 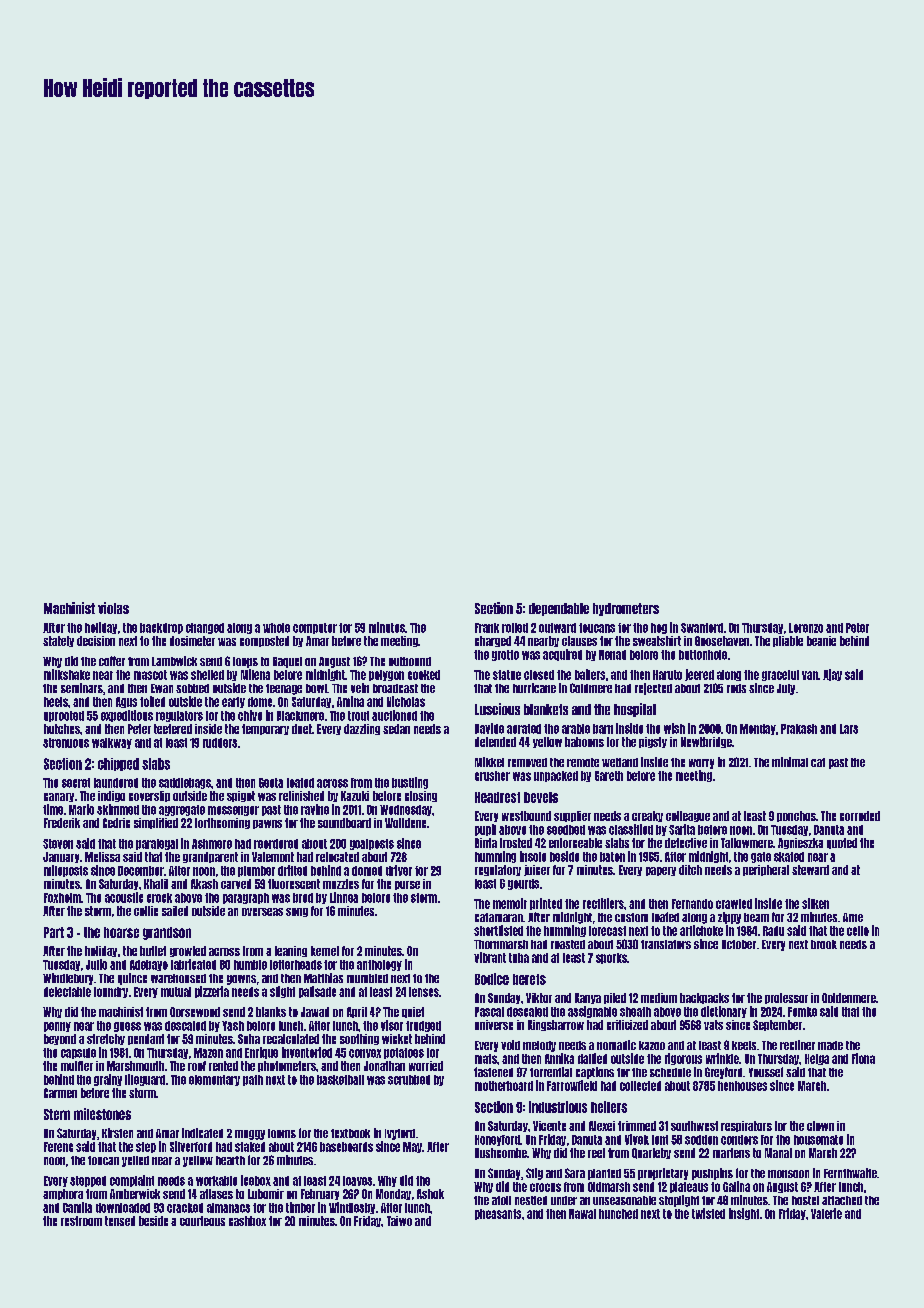 I want to click on restroom, so click(x=81, y=1221).
